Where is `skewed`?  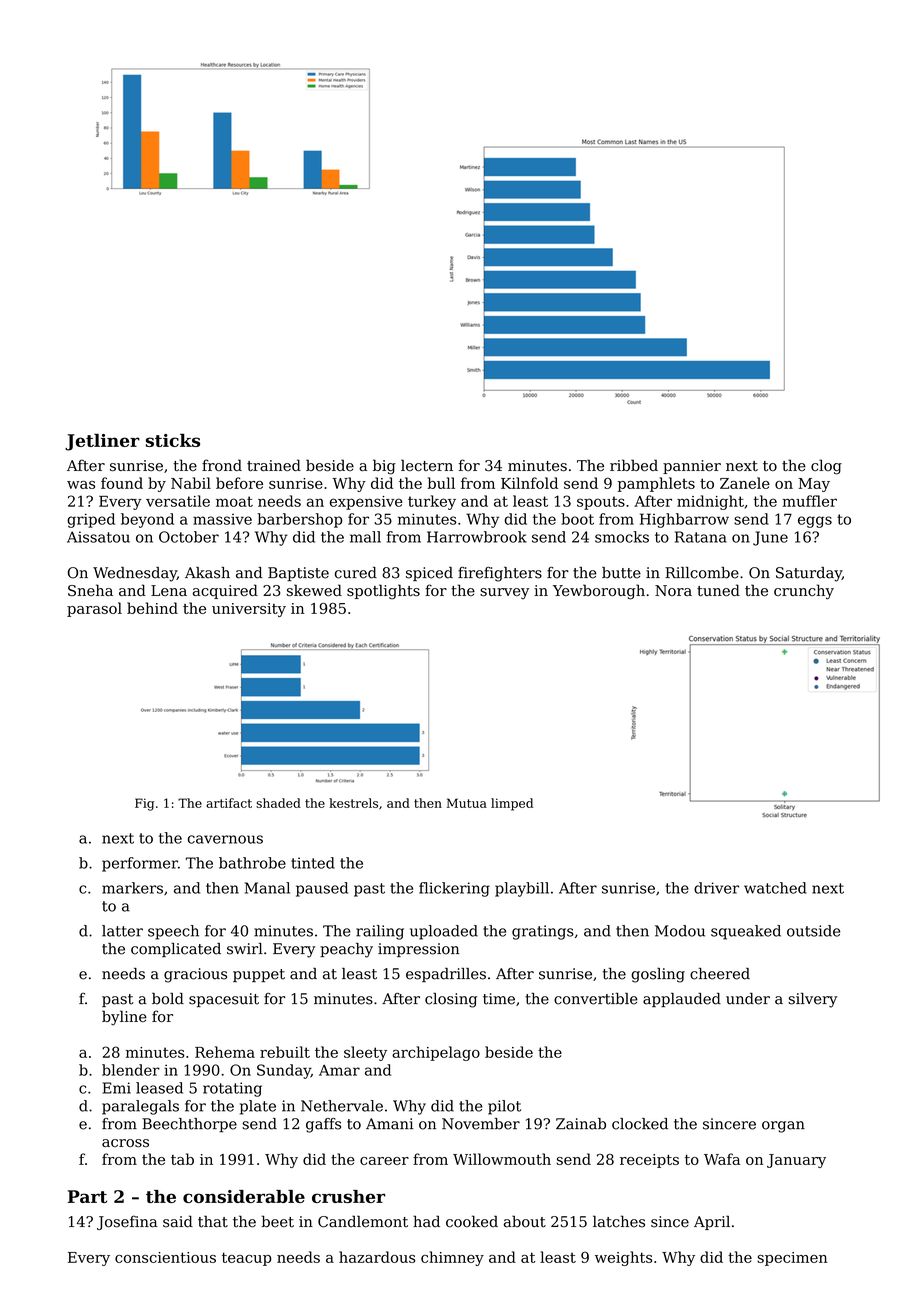 skewed is located at coordinates (314, 590).
